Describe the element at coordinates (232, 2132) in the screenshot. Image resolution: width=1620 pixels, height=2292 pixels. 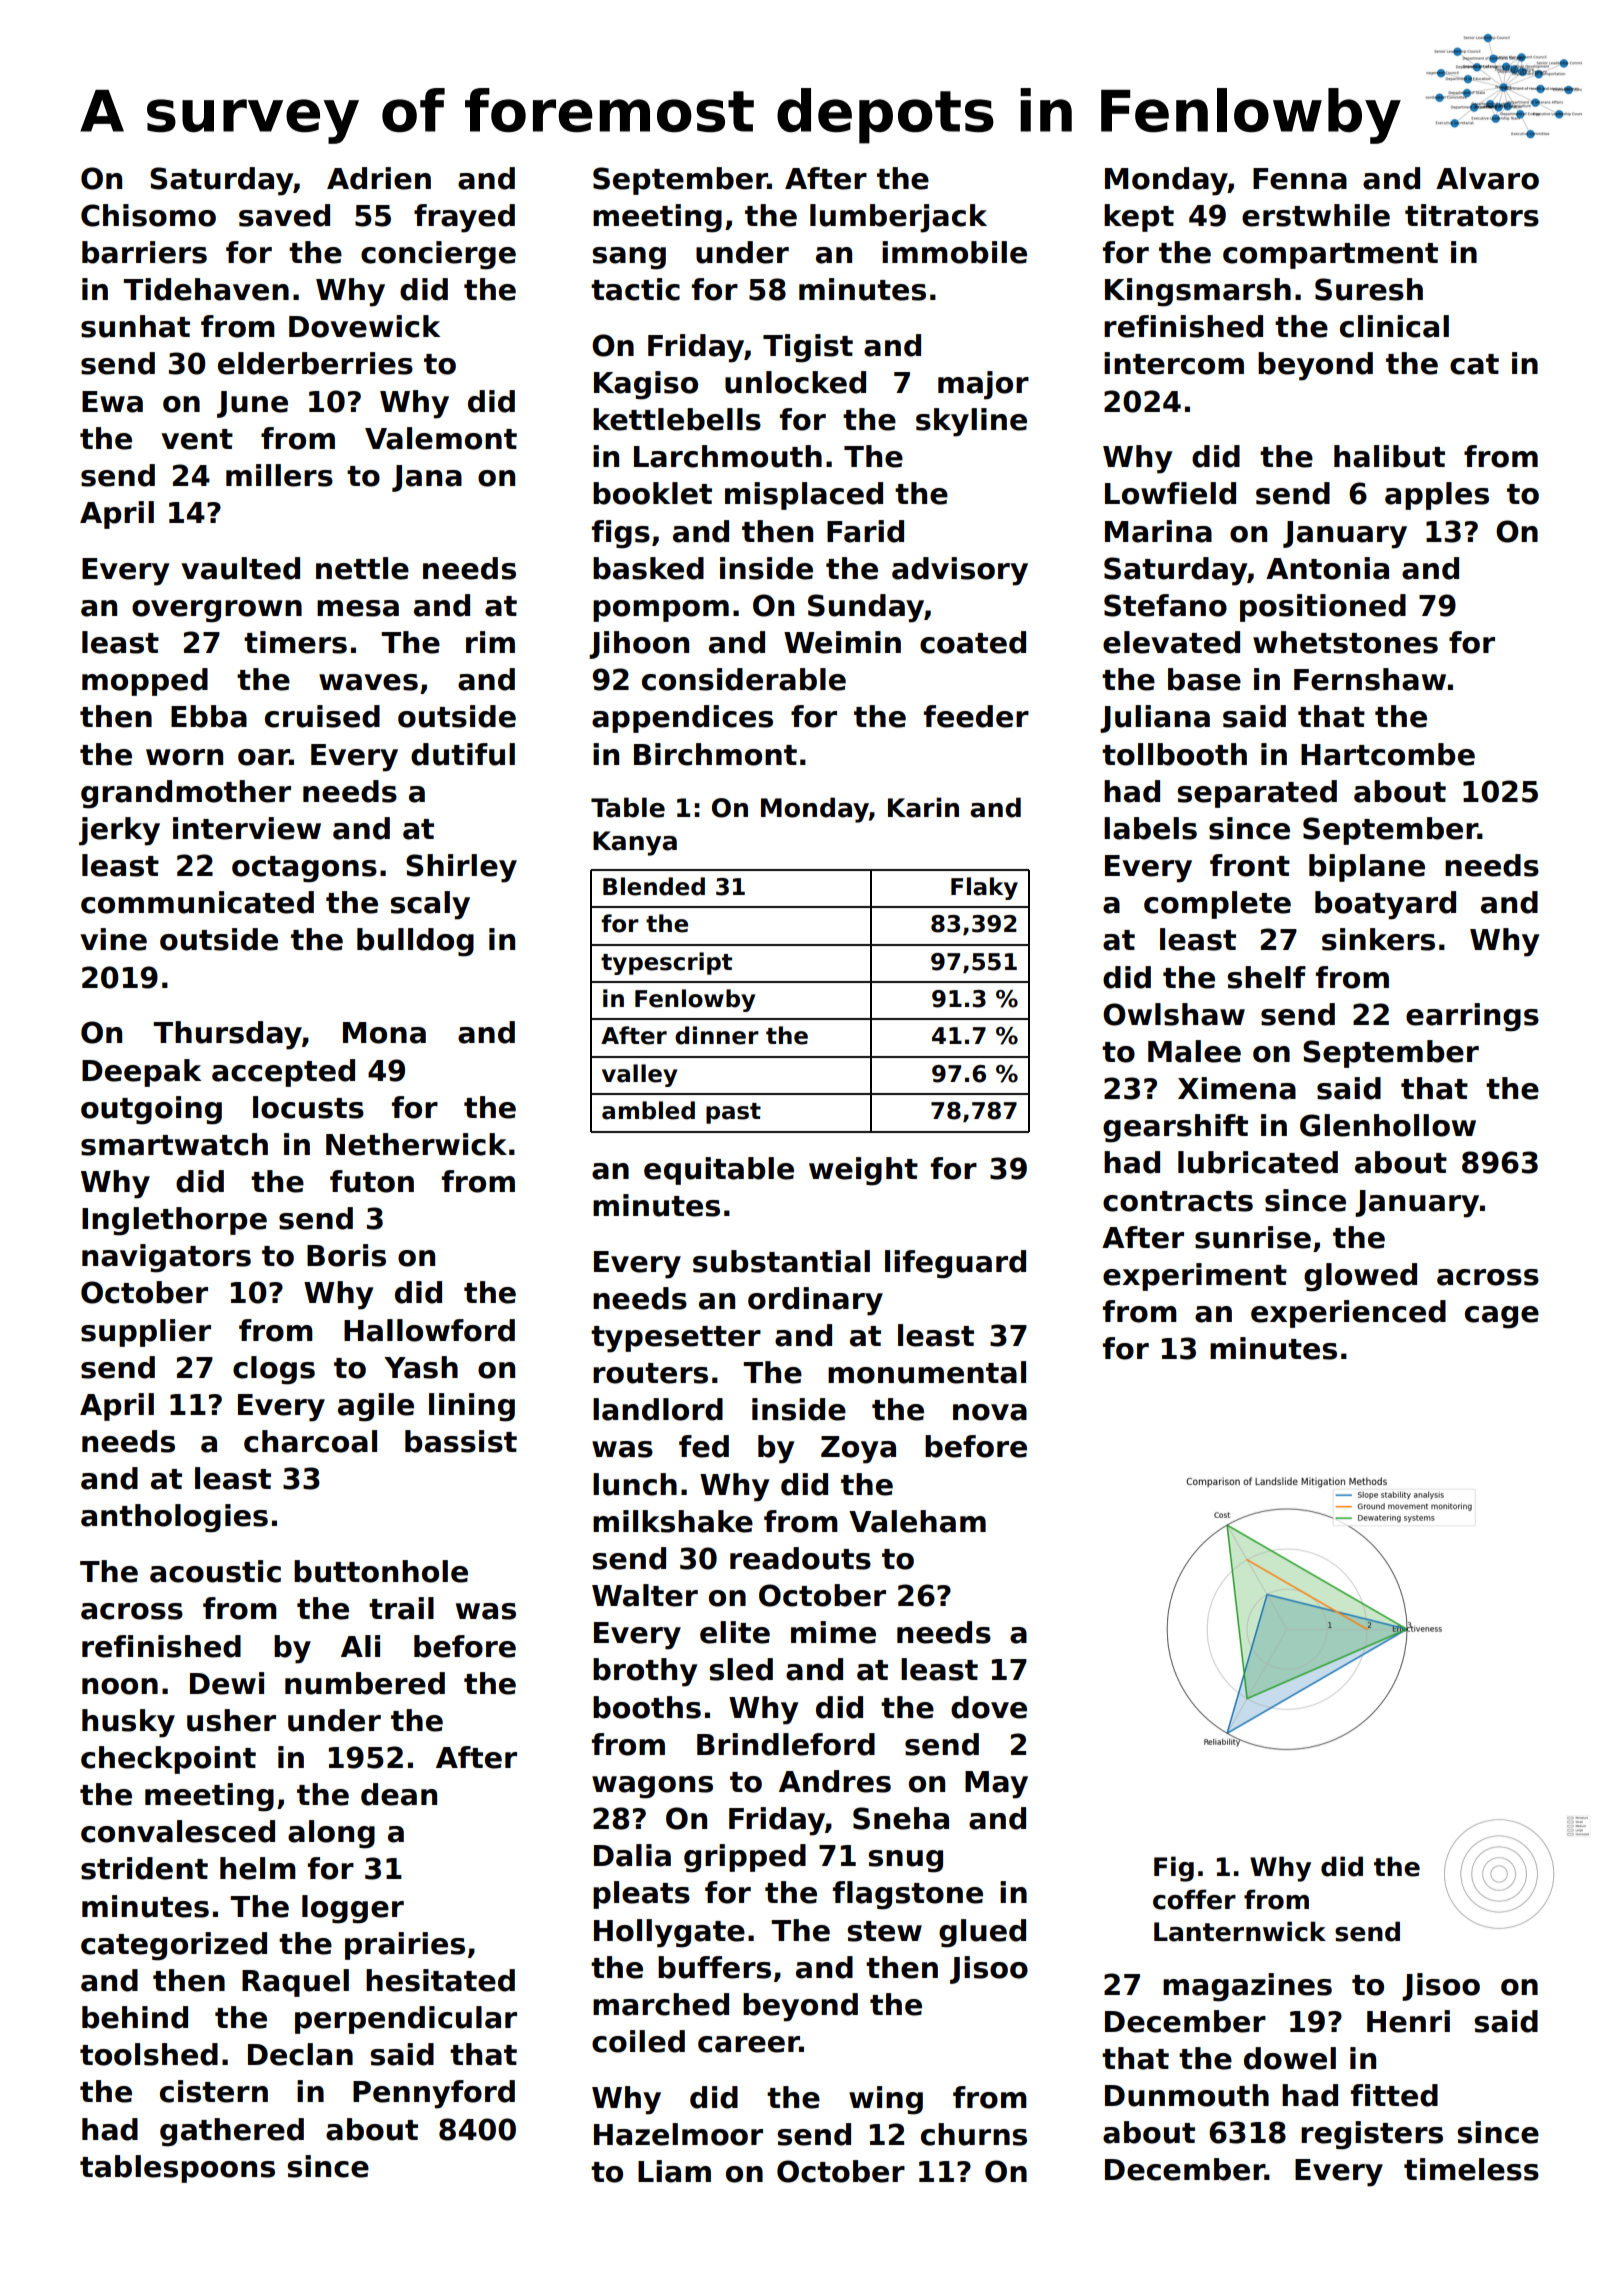
I see `gathered` at that location.
